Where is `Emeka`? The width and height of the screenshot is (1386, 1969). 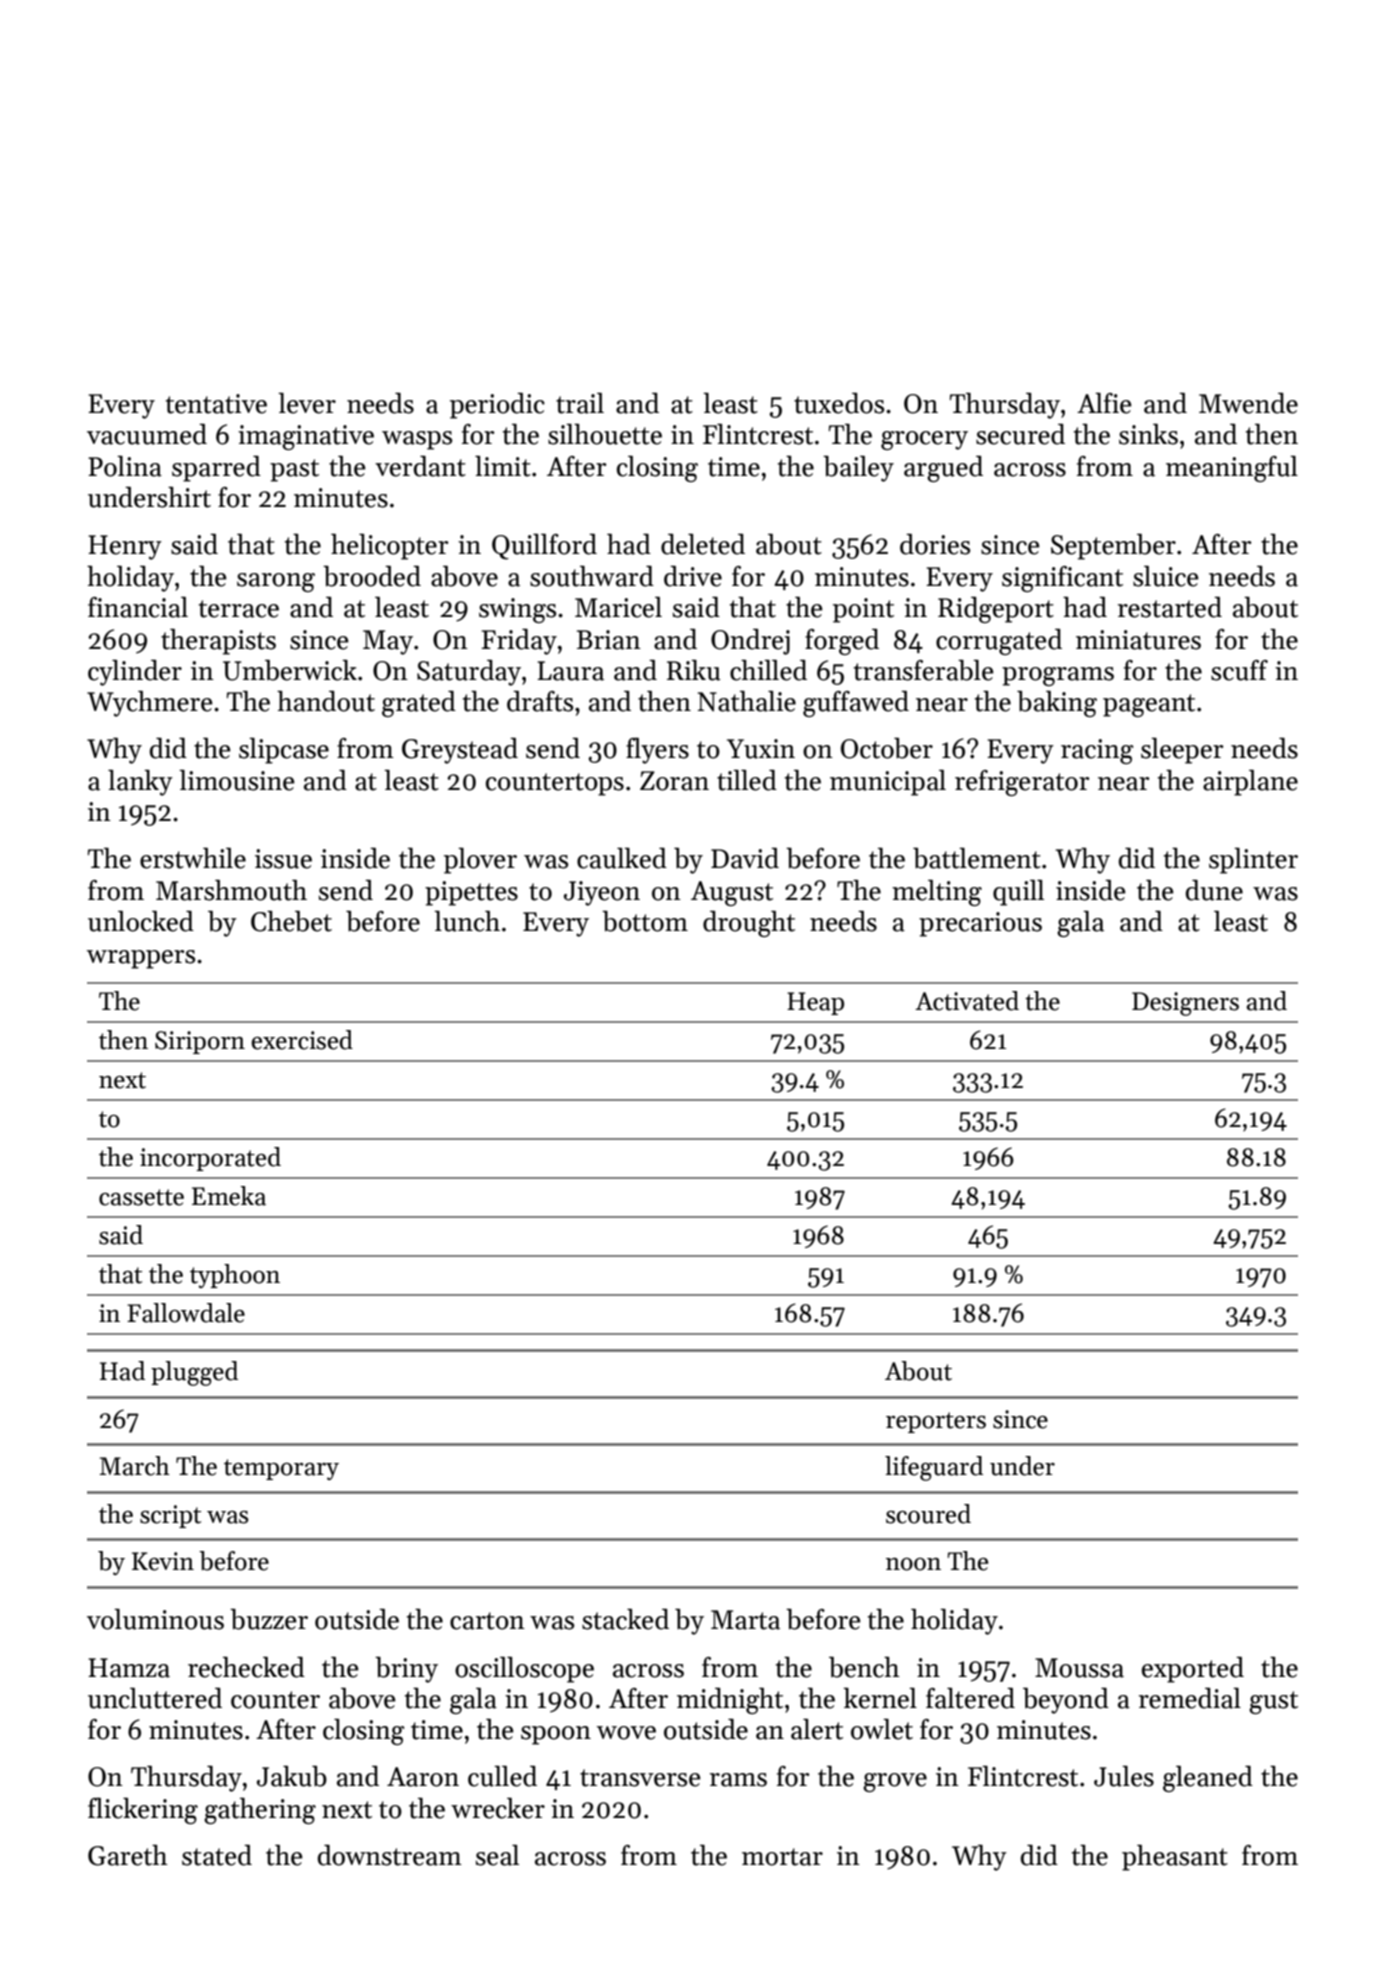 Emeka is located at coordinates (229, 1196).
